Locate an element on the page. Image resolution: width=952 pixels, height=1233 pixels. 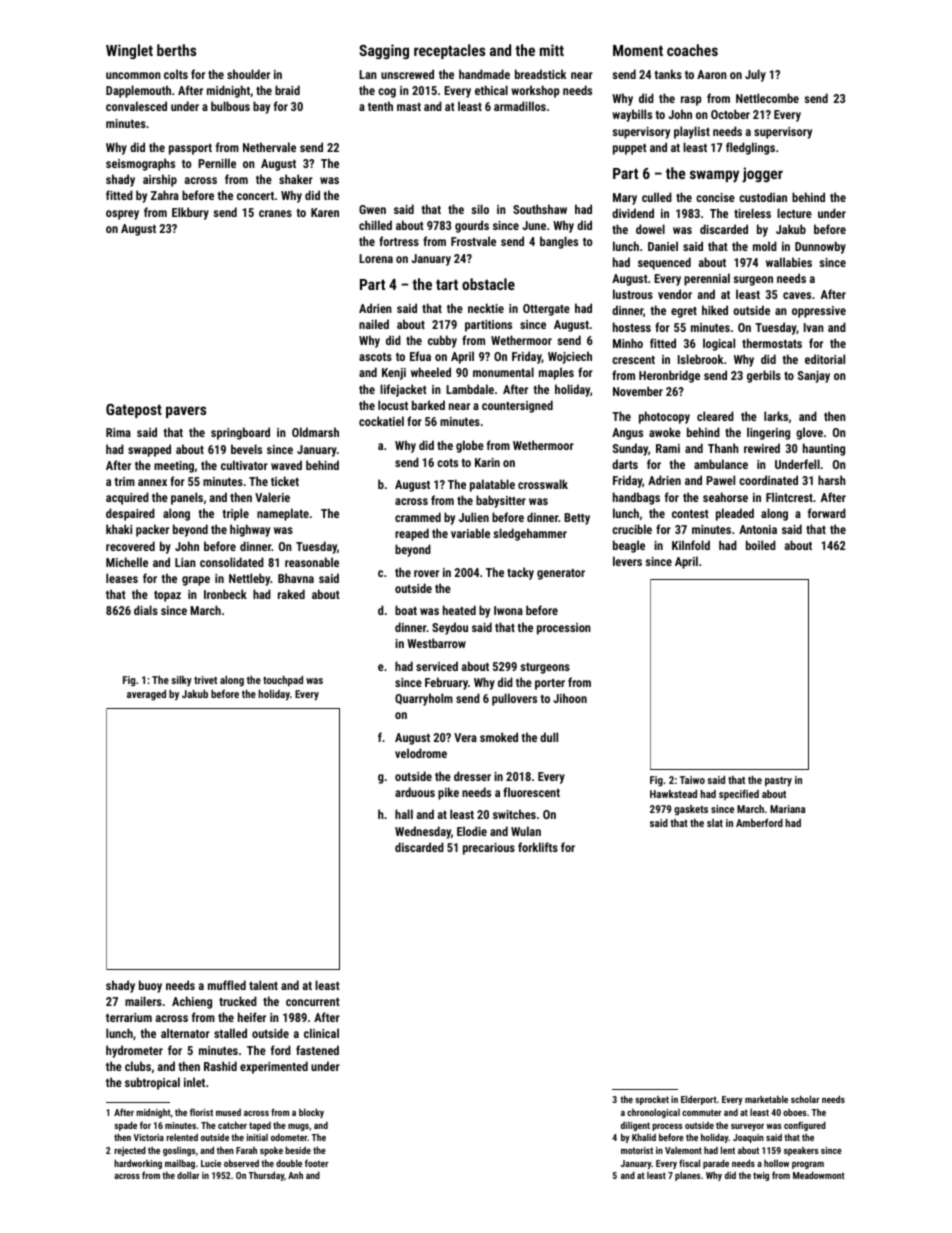
planes is located at coordinates (688, 1176).
